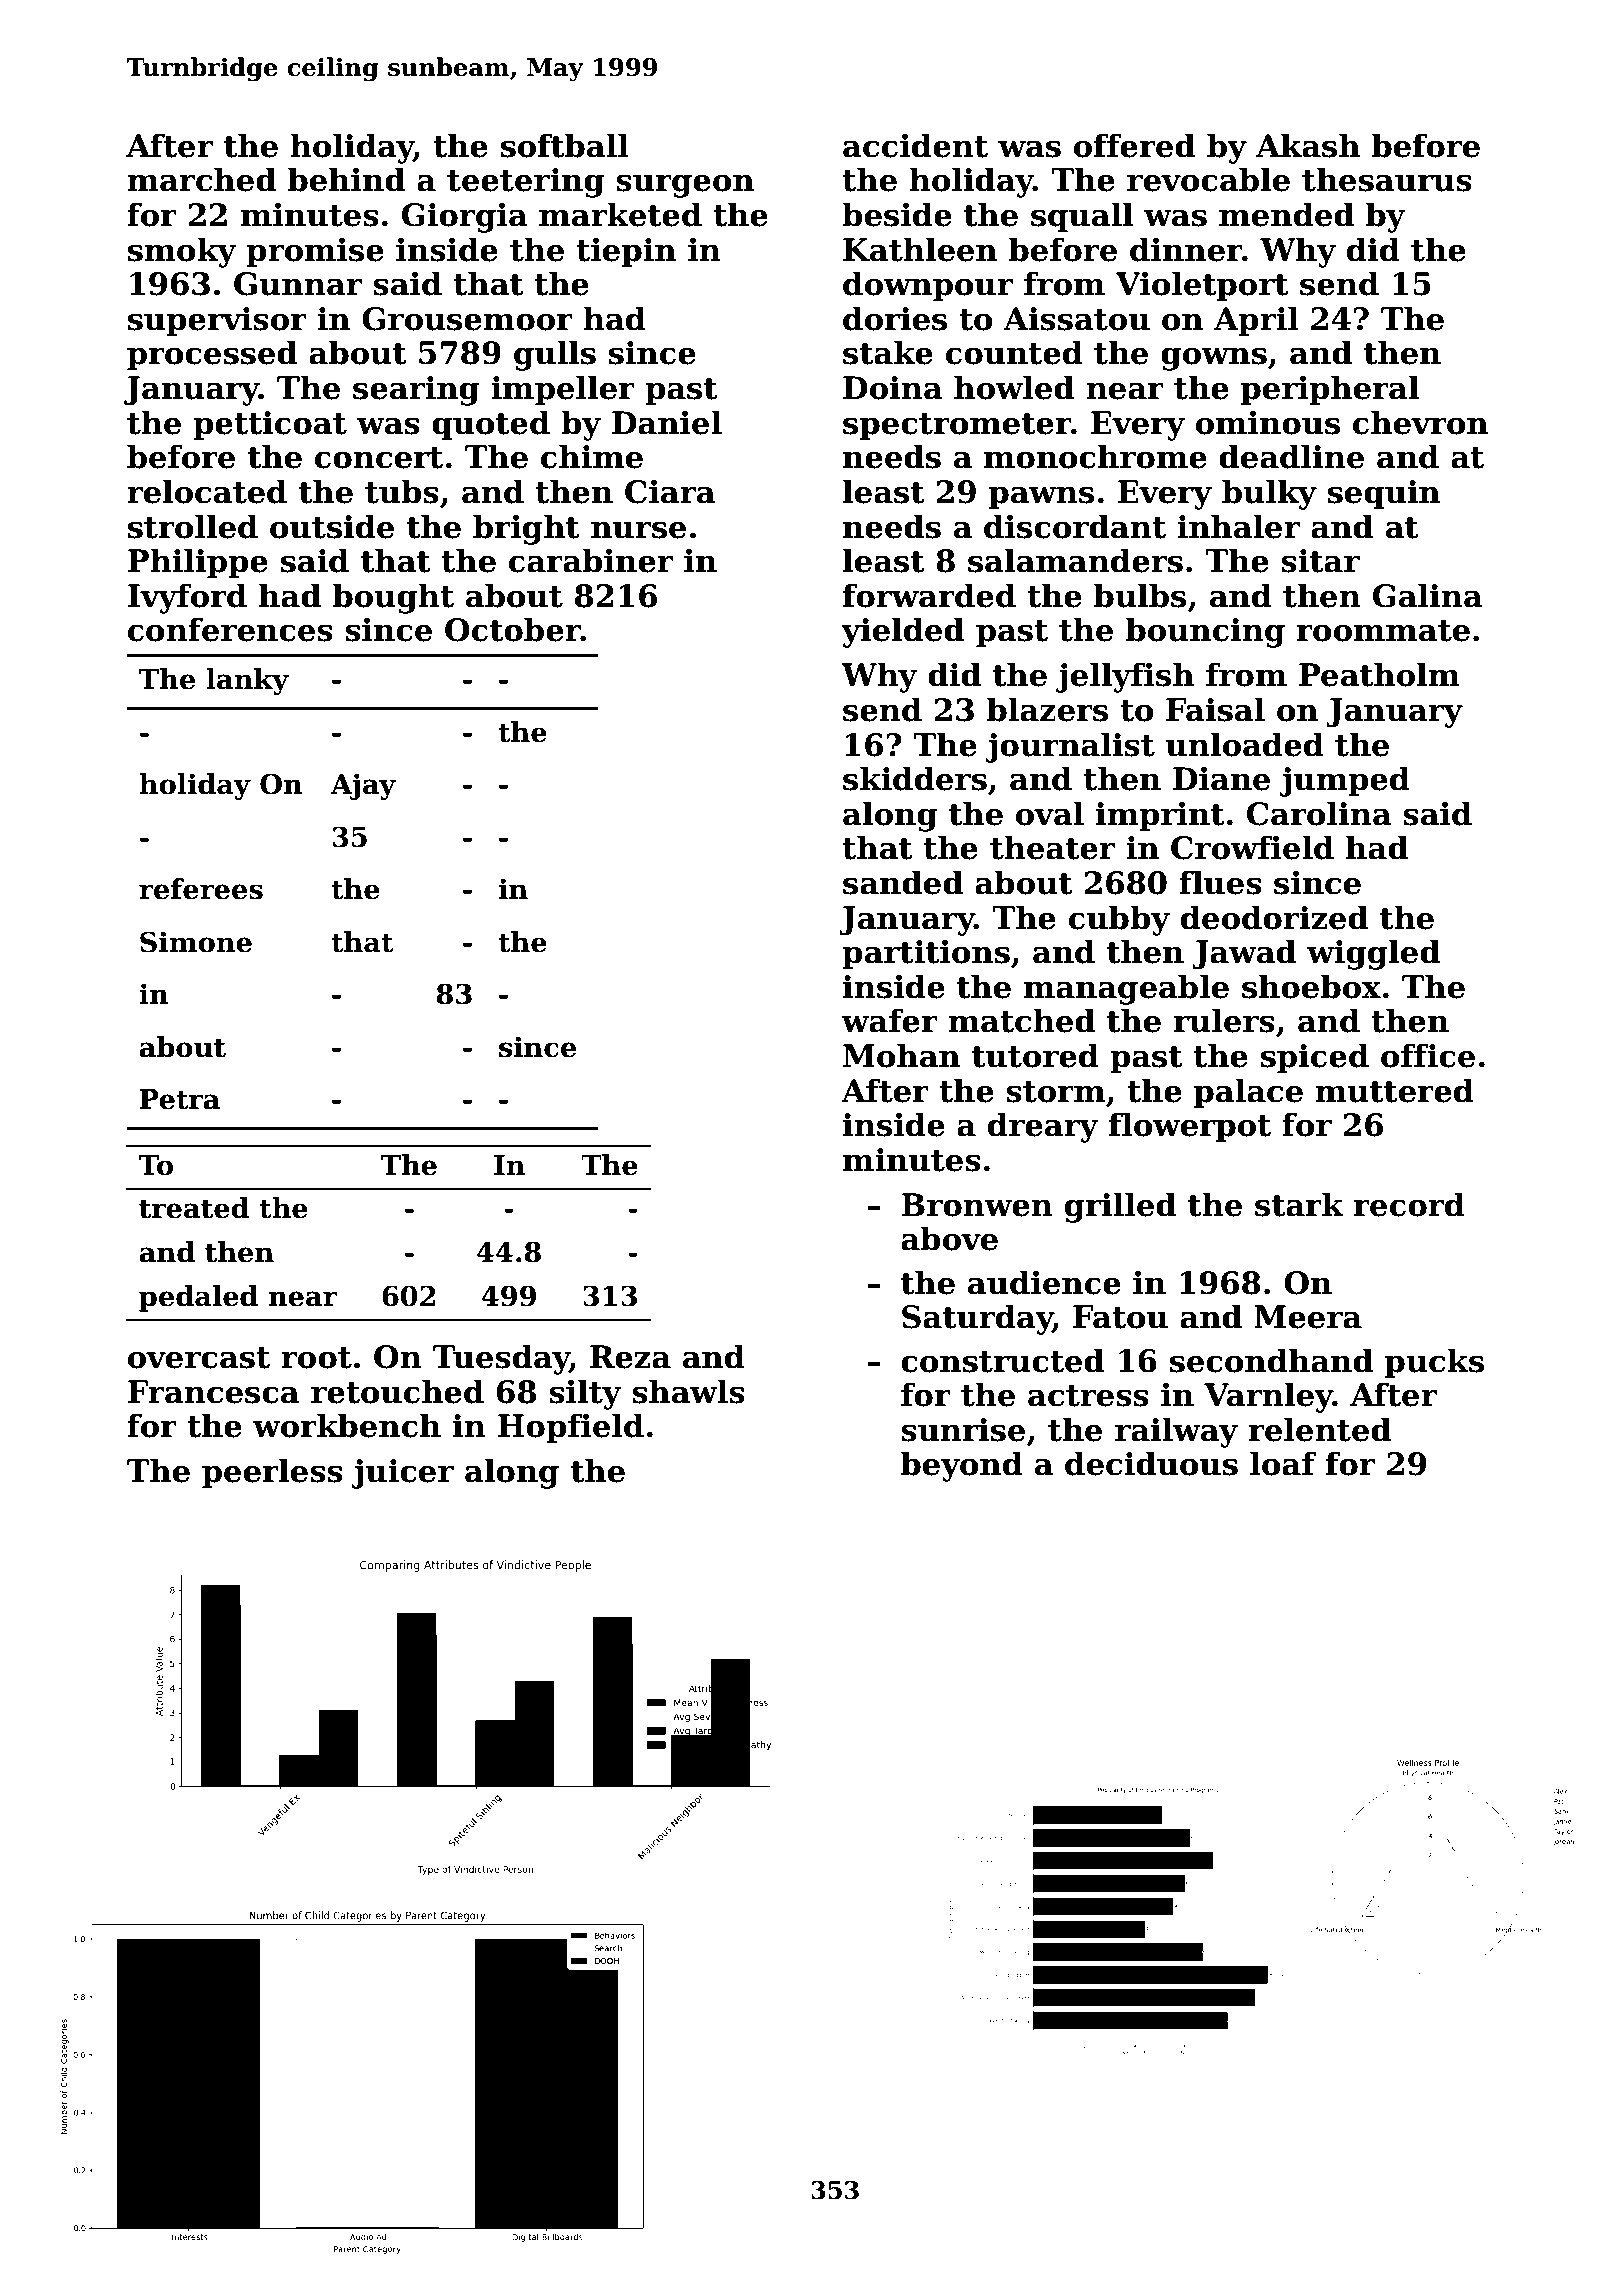  I want to click on jumped, so click(1345, 781).
